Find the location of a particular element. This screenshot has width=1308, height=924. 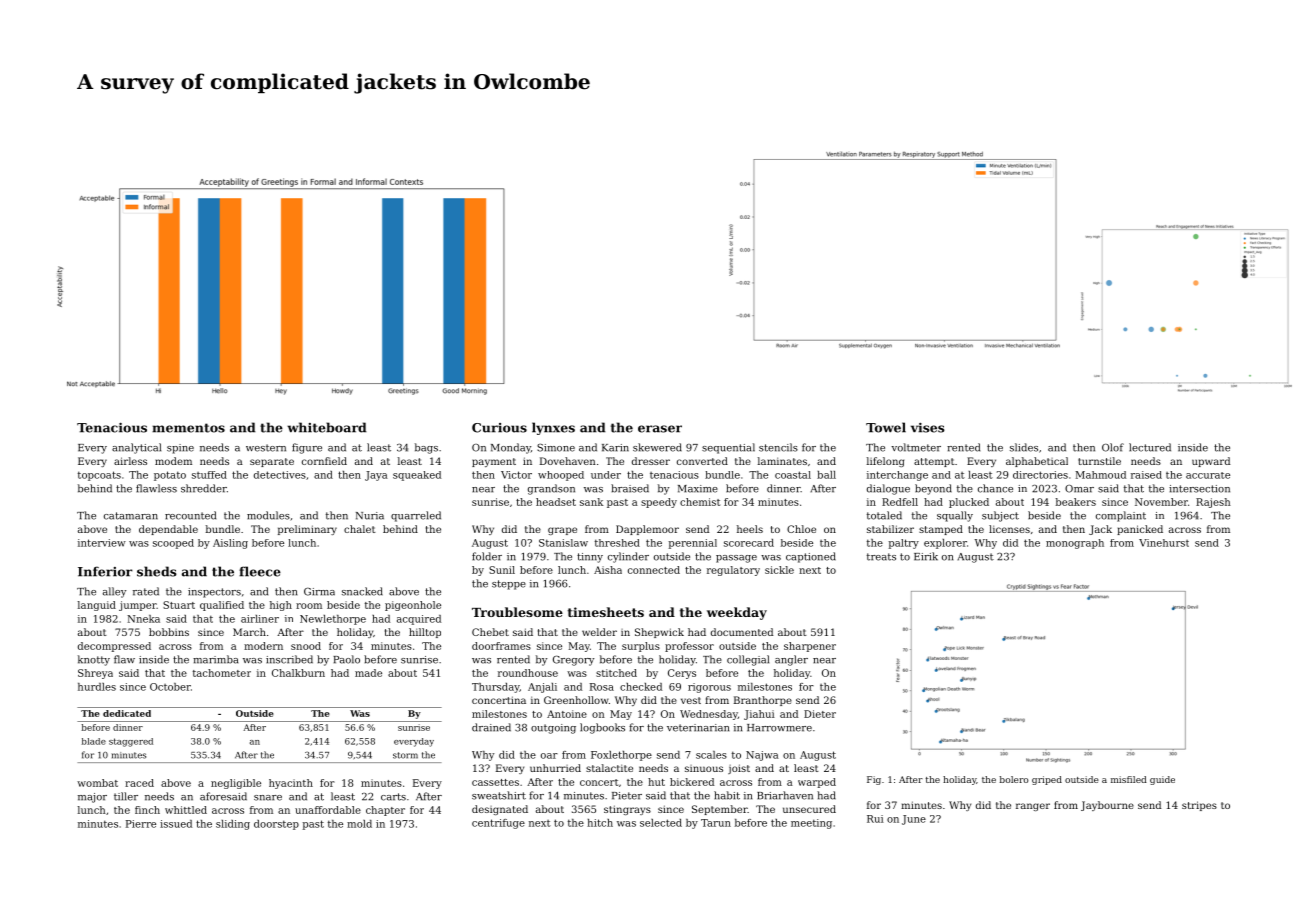

vises is located at coordinates (928, 428).
